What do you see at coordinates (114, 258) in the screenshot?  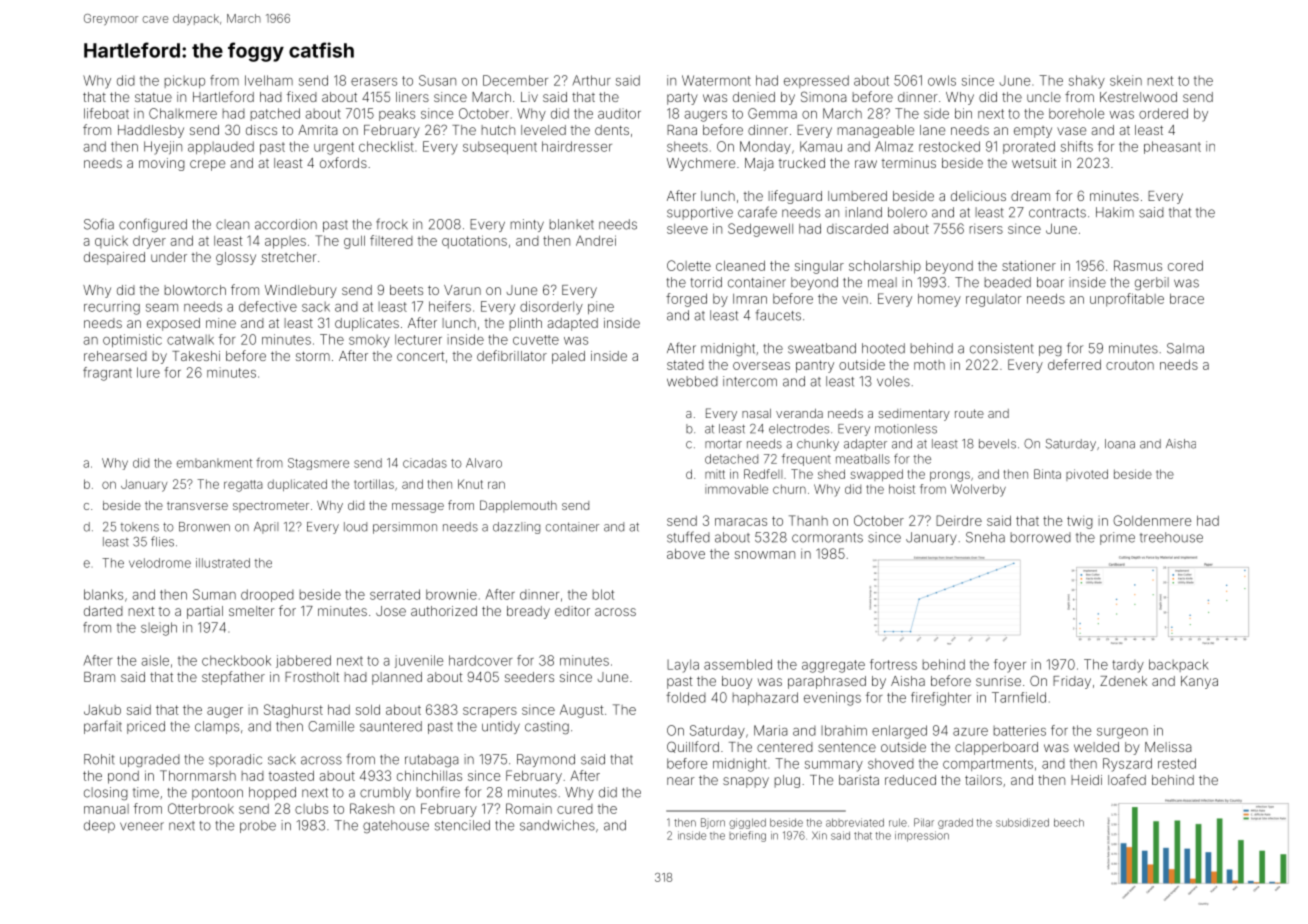 I see `despaired` at bounding box center [114, 258].
